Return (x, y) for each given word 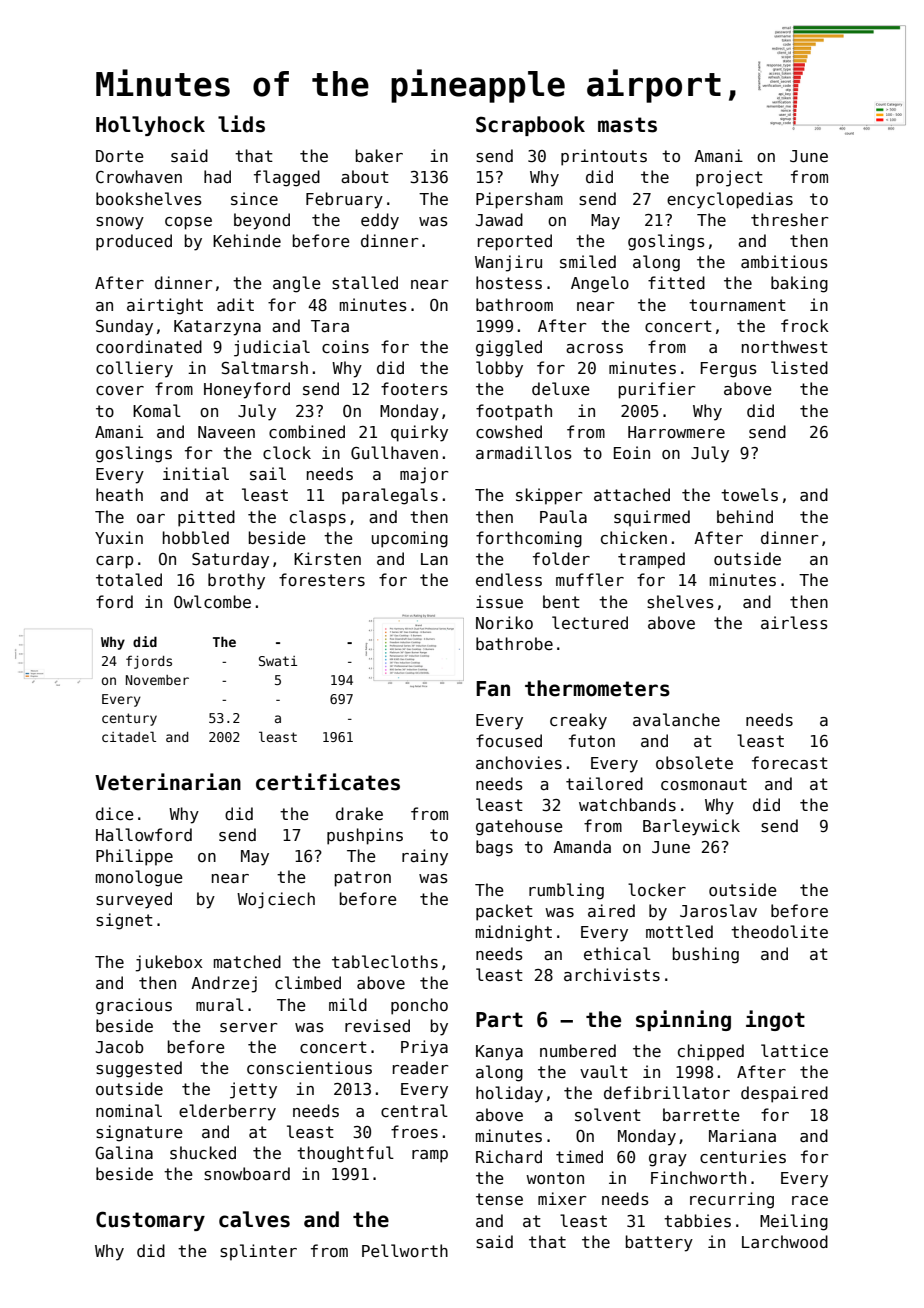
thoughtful (345, 1154)
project (729, 178)
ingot (775, 1020)
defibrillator (667, 1092)
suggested (139, 1069)
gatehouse (519, 827)
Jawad (499, 219)
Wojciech (276, 900)
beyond (262, 221)
